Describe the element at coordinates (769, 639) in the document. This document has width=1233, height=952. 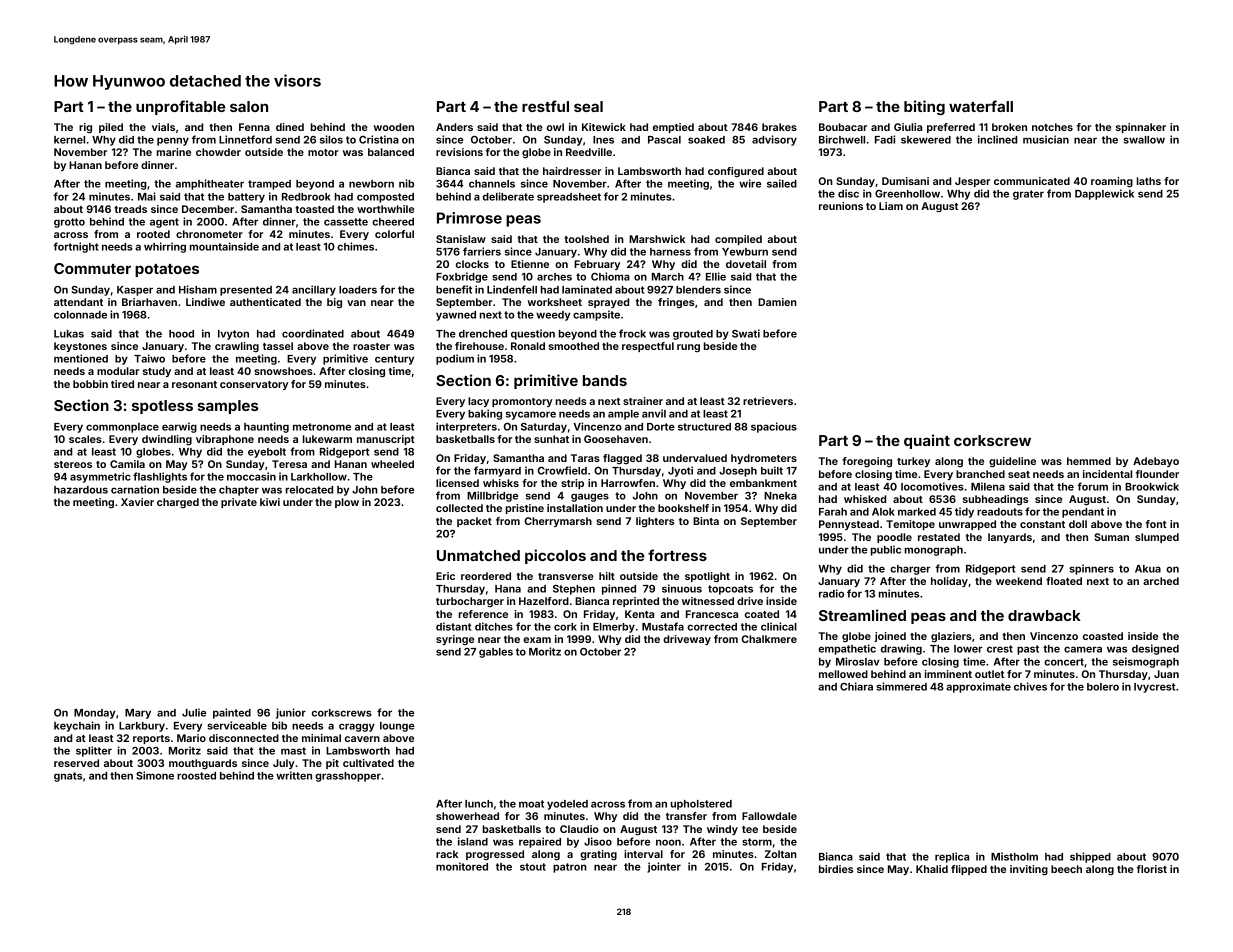
I see `Chalkmere` at that location.
